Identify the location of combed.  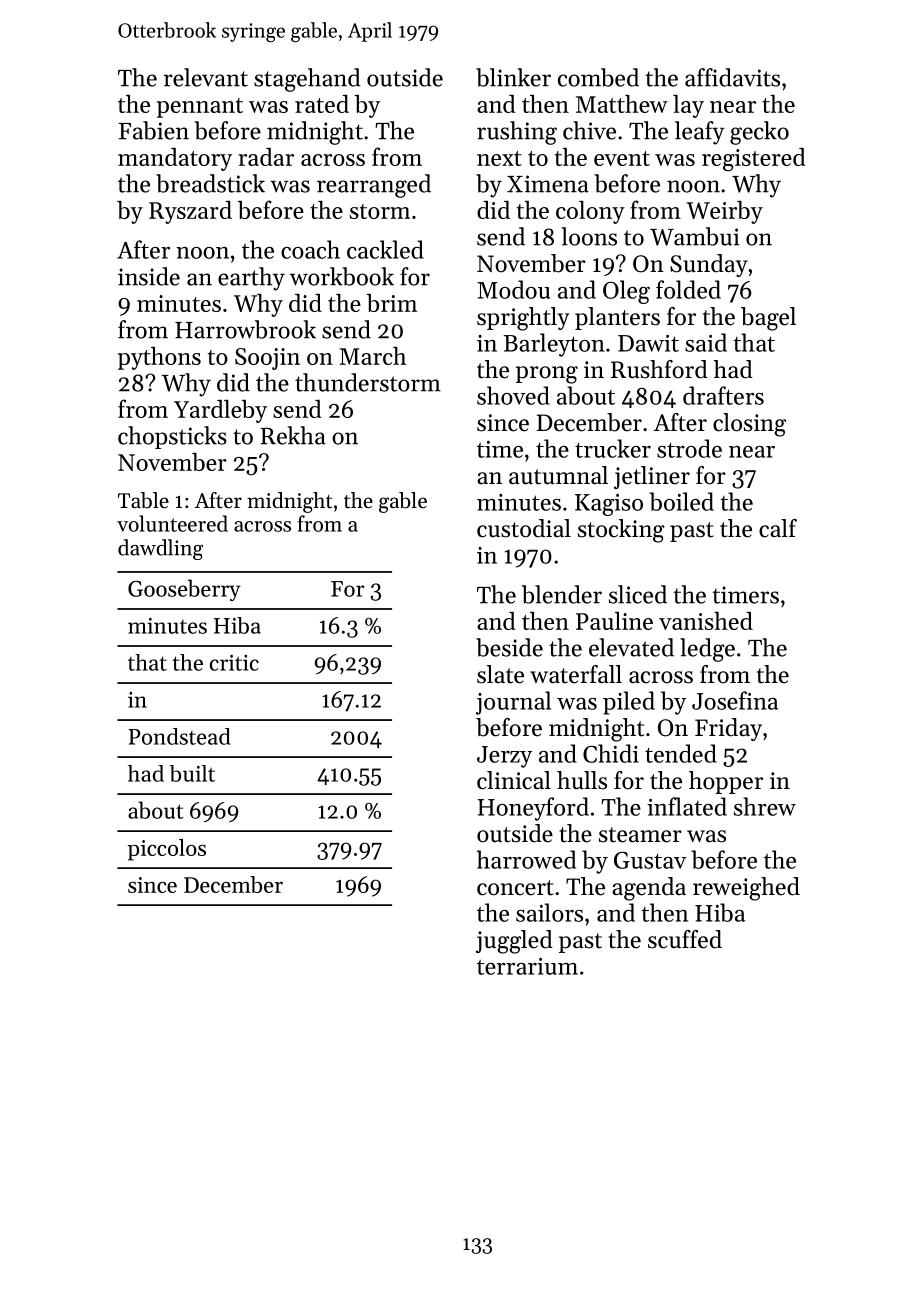
(598, 77).
